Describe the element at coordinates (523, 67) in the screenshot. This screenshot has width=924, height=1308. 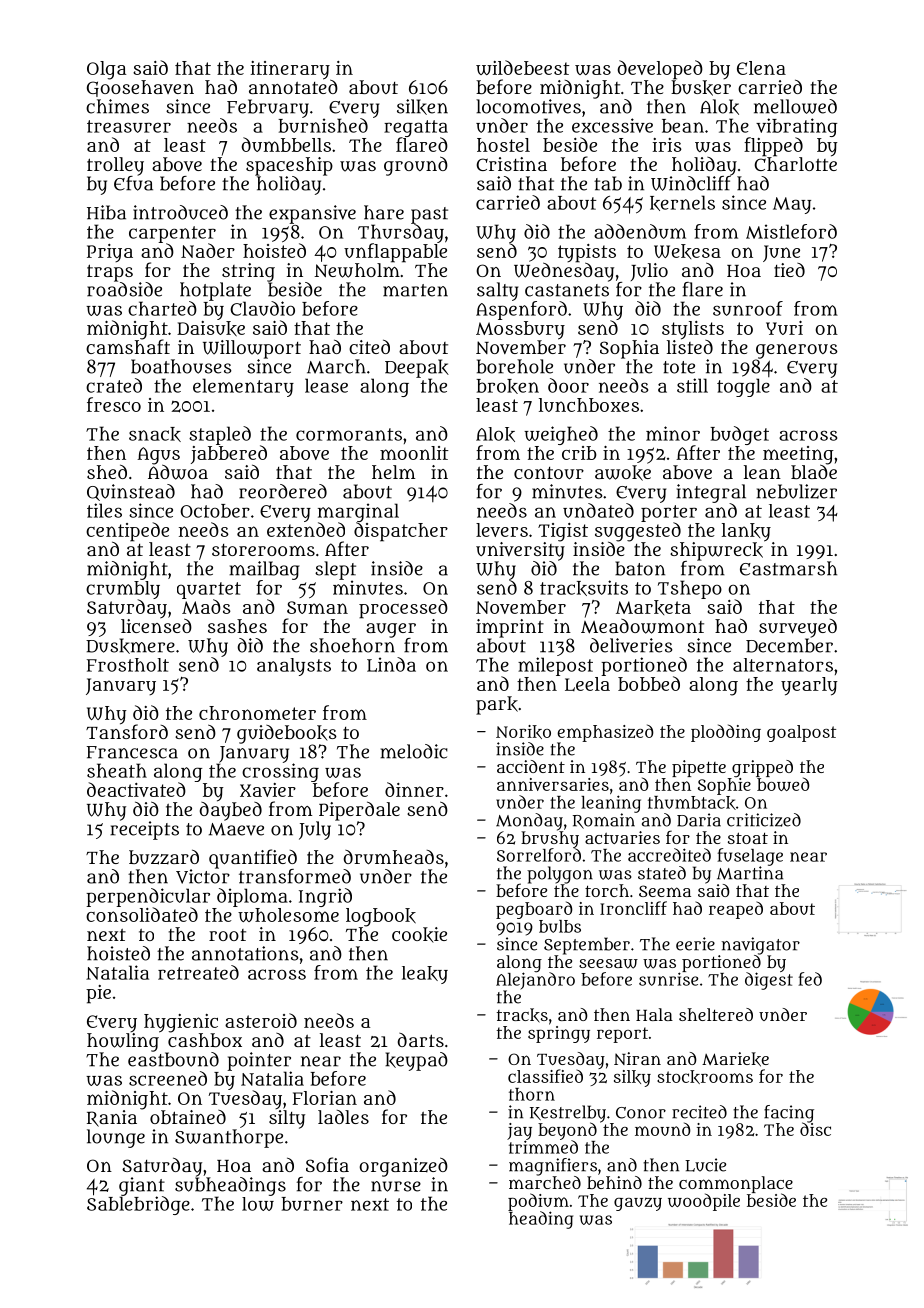
I see `wildebeest` at that location.
